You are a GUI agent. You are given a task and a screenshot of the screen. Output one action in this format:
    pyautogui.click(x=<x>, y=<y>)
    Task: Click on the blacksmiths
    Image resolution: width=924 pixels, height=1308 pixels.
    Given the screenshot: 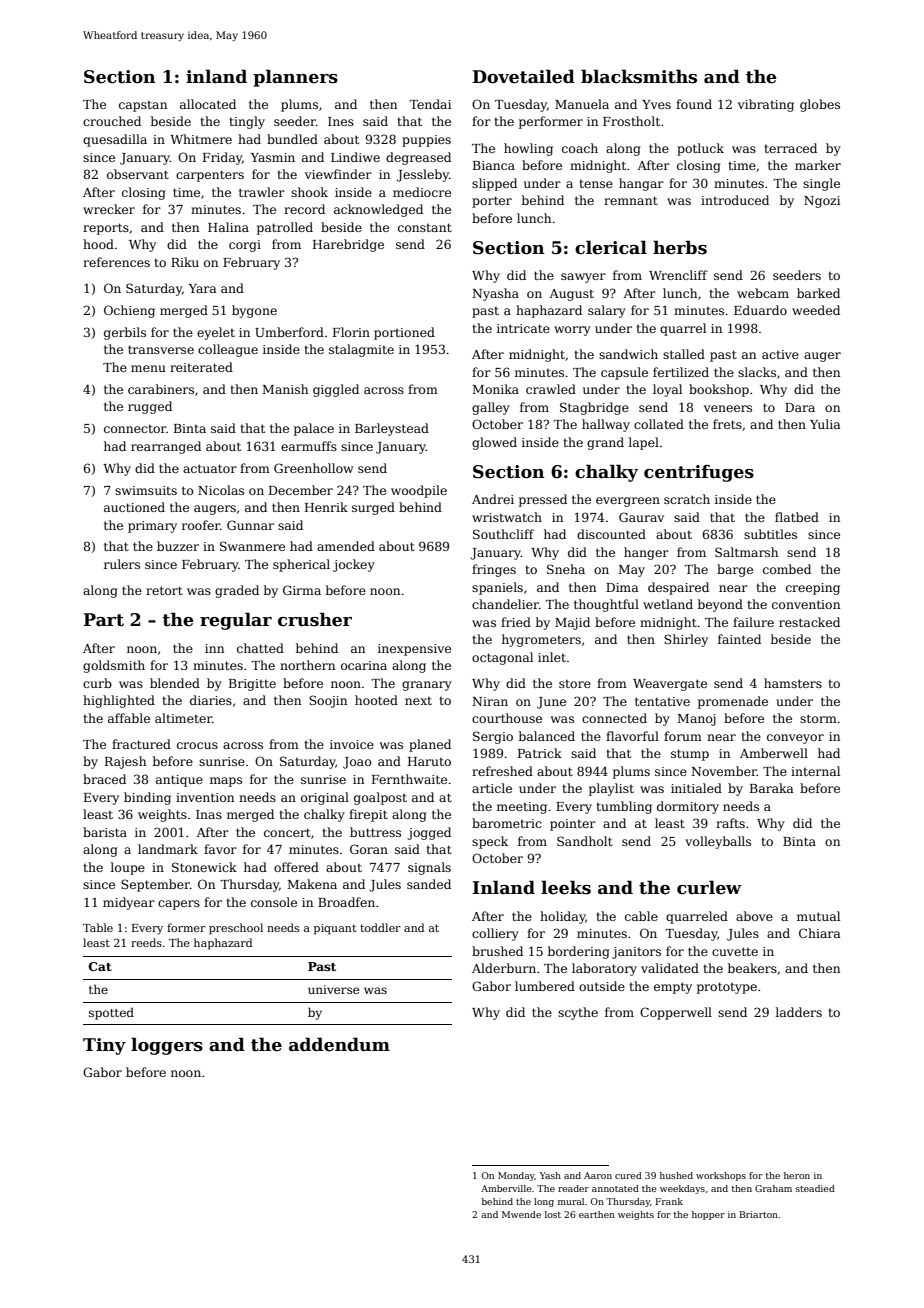 What is the action you would take?
    pyautogui.click(x=639, y=76)
